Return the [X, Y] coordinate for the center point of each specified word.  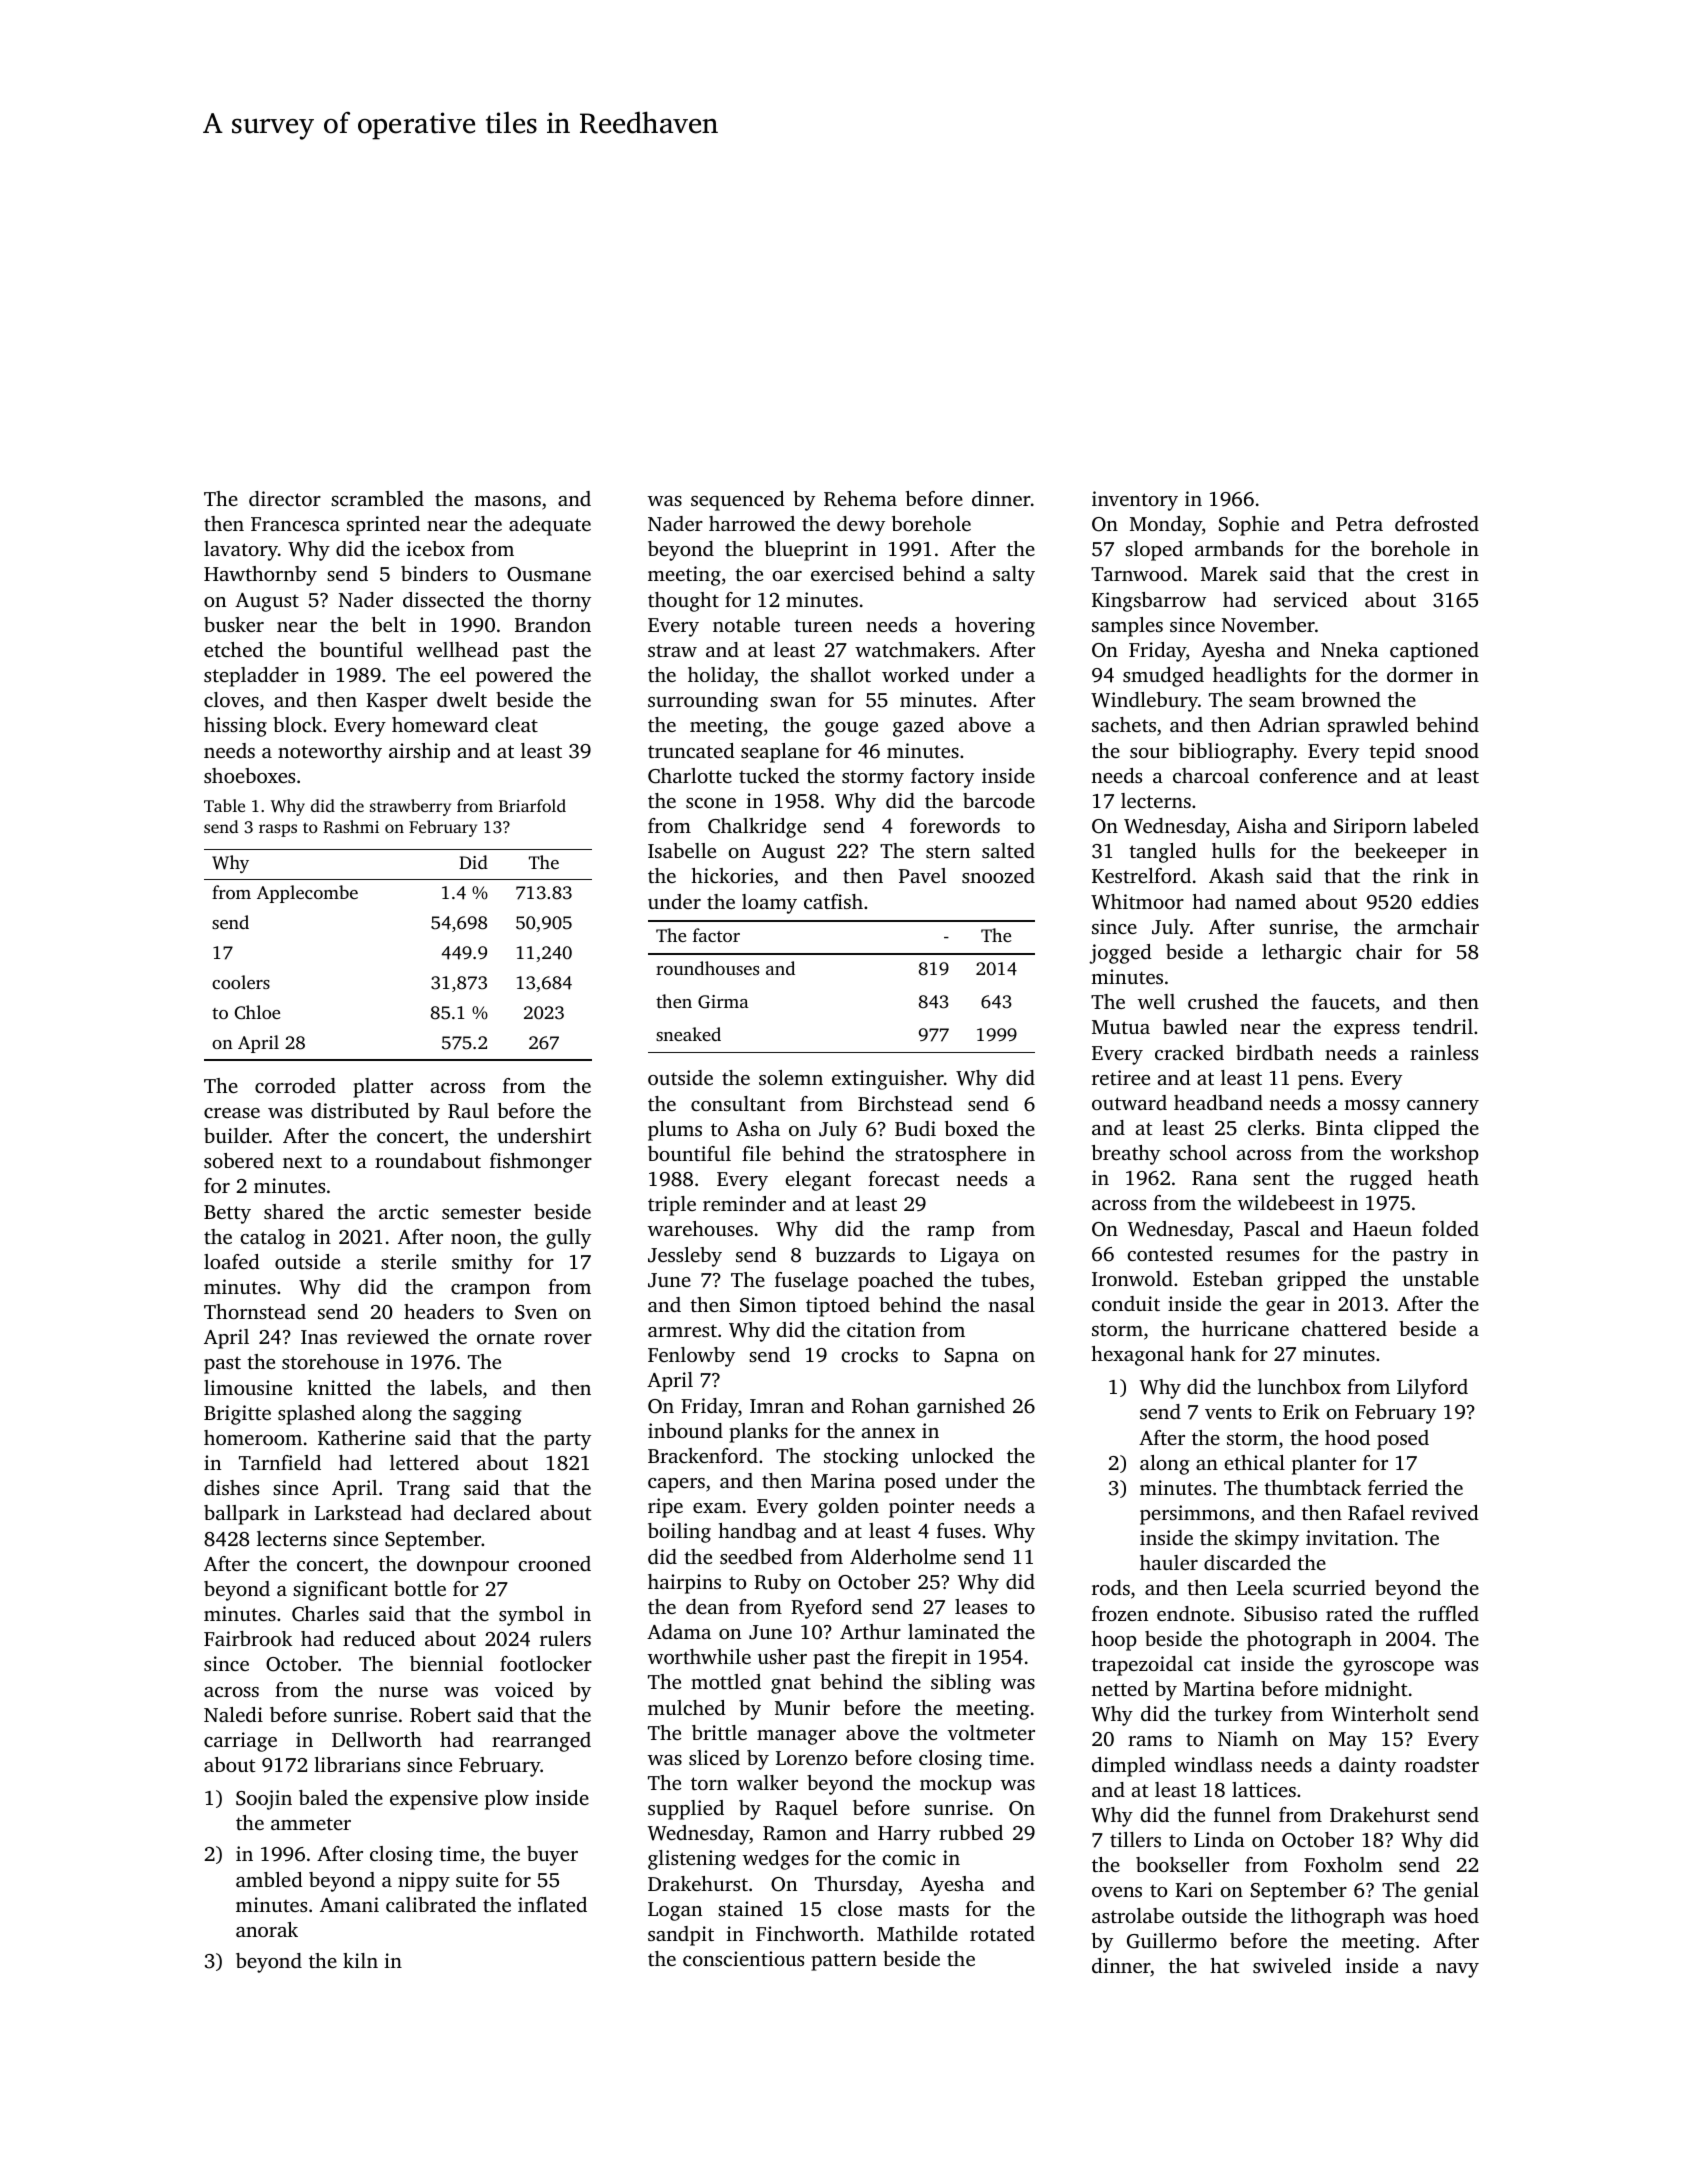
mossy [1372, 1107]
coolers [241, 982]
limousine [248, 1387]
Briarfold [532, 805]
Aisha [1262, 825]
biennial [446, 1663]
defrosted [1437, 523]
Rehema [860, 499]
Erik [1301, 1411]
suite [477, 1879]
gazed [918, 727]
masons [507, 501]
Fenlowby [691, 1357]
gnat [791, 1685]
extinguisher [888, 1080]
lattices [1264, 1789]
